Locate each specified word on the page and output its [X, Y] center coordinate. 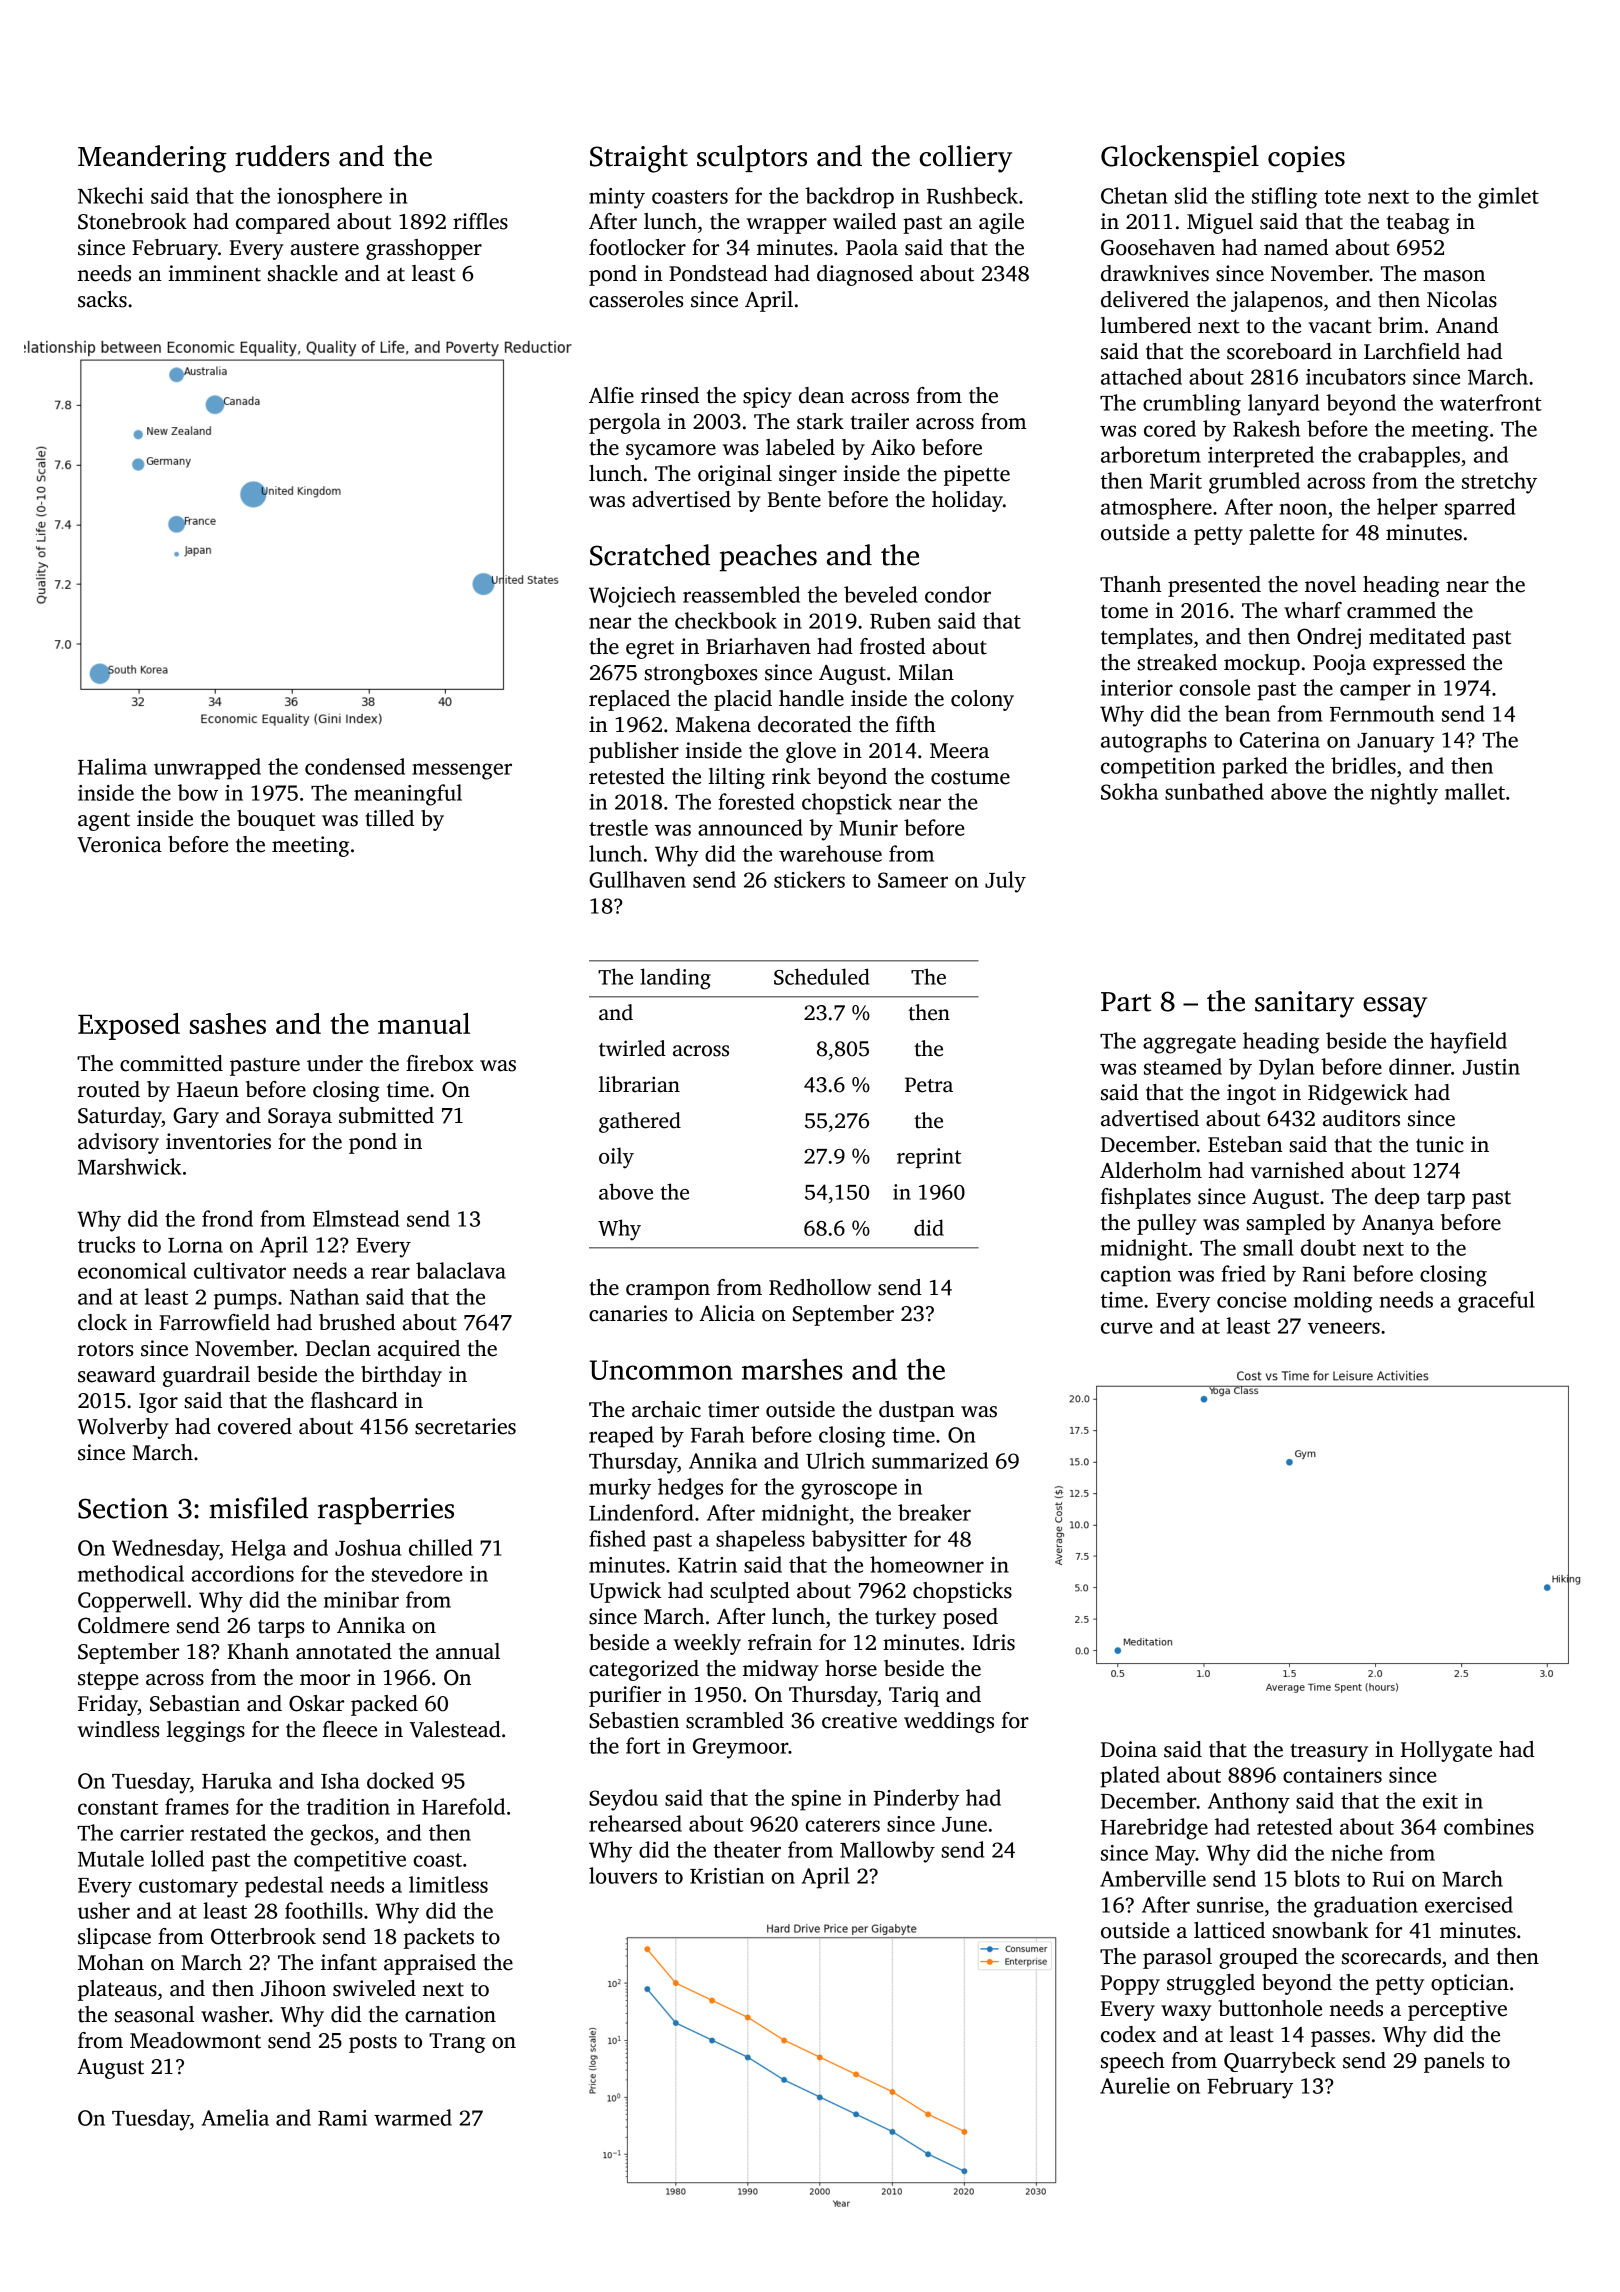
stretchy [1499, 483]
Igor [158, 1403]
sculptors [752, 158]
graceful [1496, 1302]
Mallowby [887, 1852]
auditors [1361, 1118]
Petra [929, 1085]
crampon [668, 1292]
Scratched [650, 555]
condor [958, 594]
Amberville [1153, 1878]
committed [171, 1063]
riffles [480, 221]
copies [1306, 159]
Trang [457, 2043]
